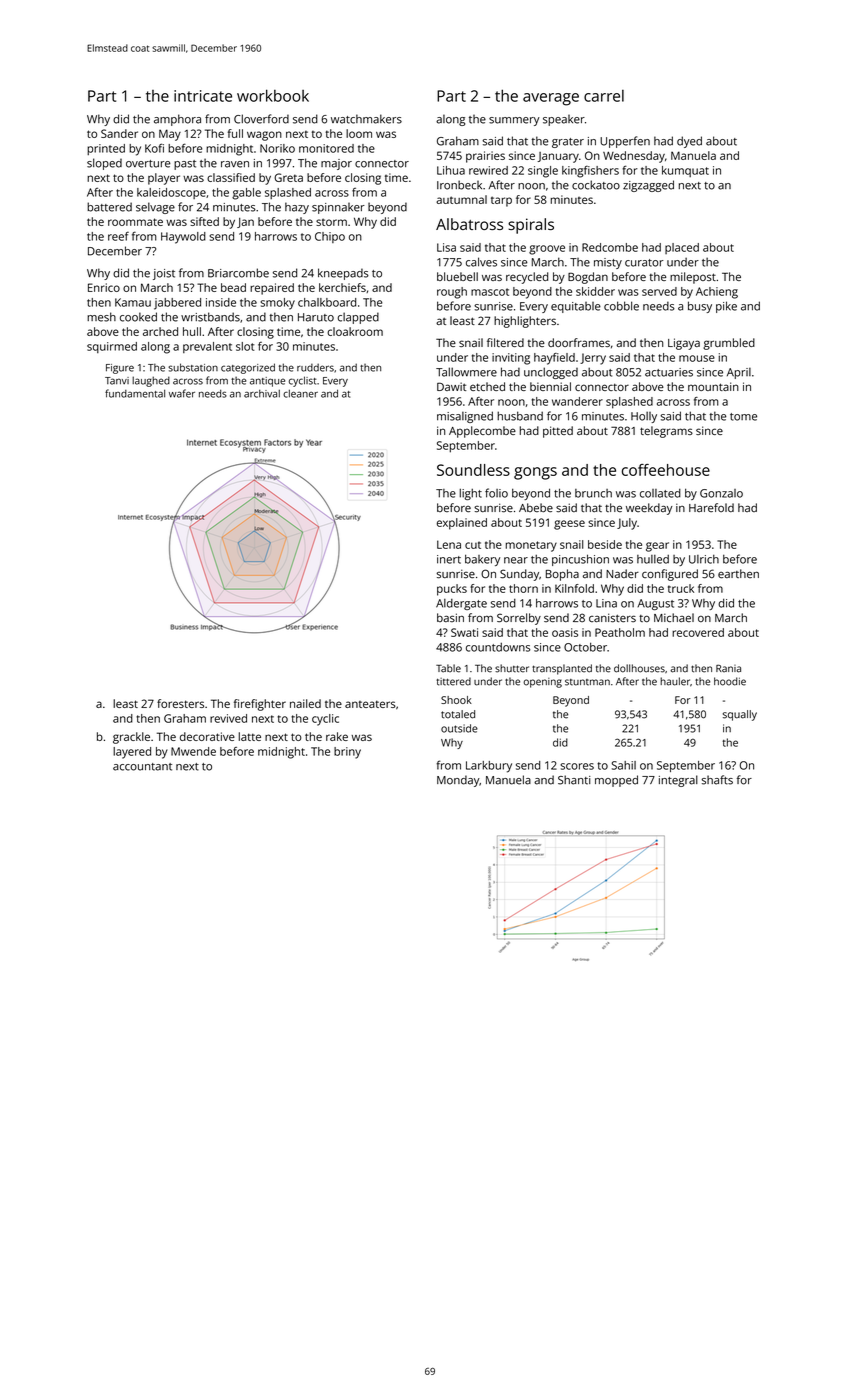 This screenshot has height=1400, width=849. What do you see at coordinates (644, 417) in the screenshot?
I see `Holly` at bounding box center [644, 417].
